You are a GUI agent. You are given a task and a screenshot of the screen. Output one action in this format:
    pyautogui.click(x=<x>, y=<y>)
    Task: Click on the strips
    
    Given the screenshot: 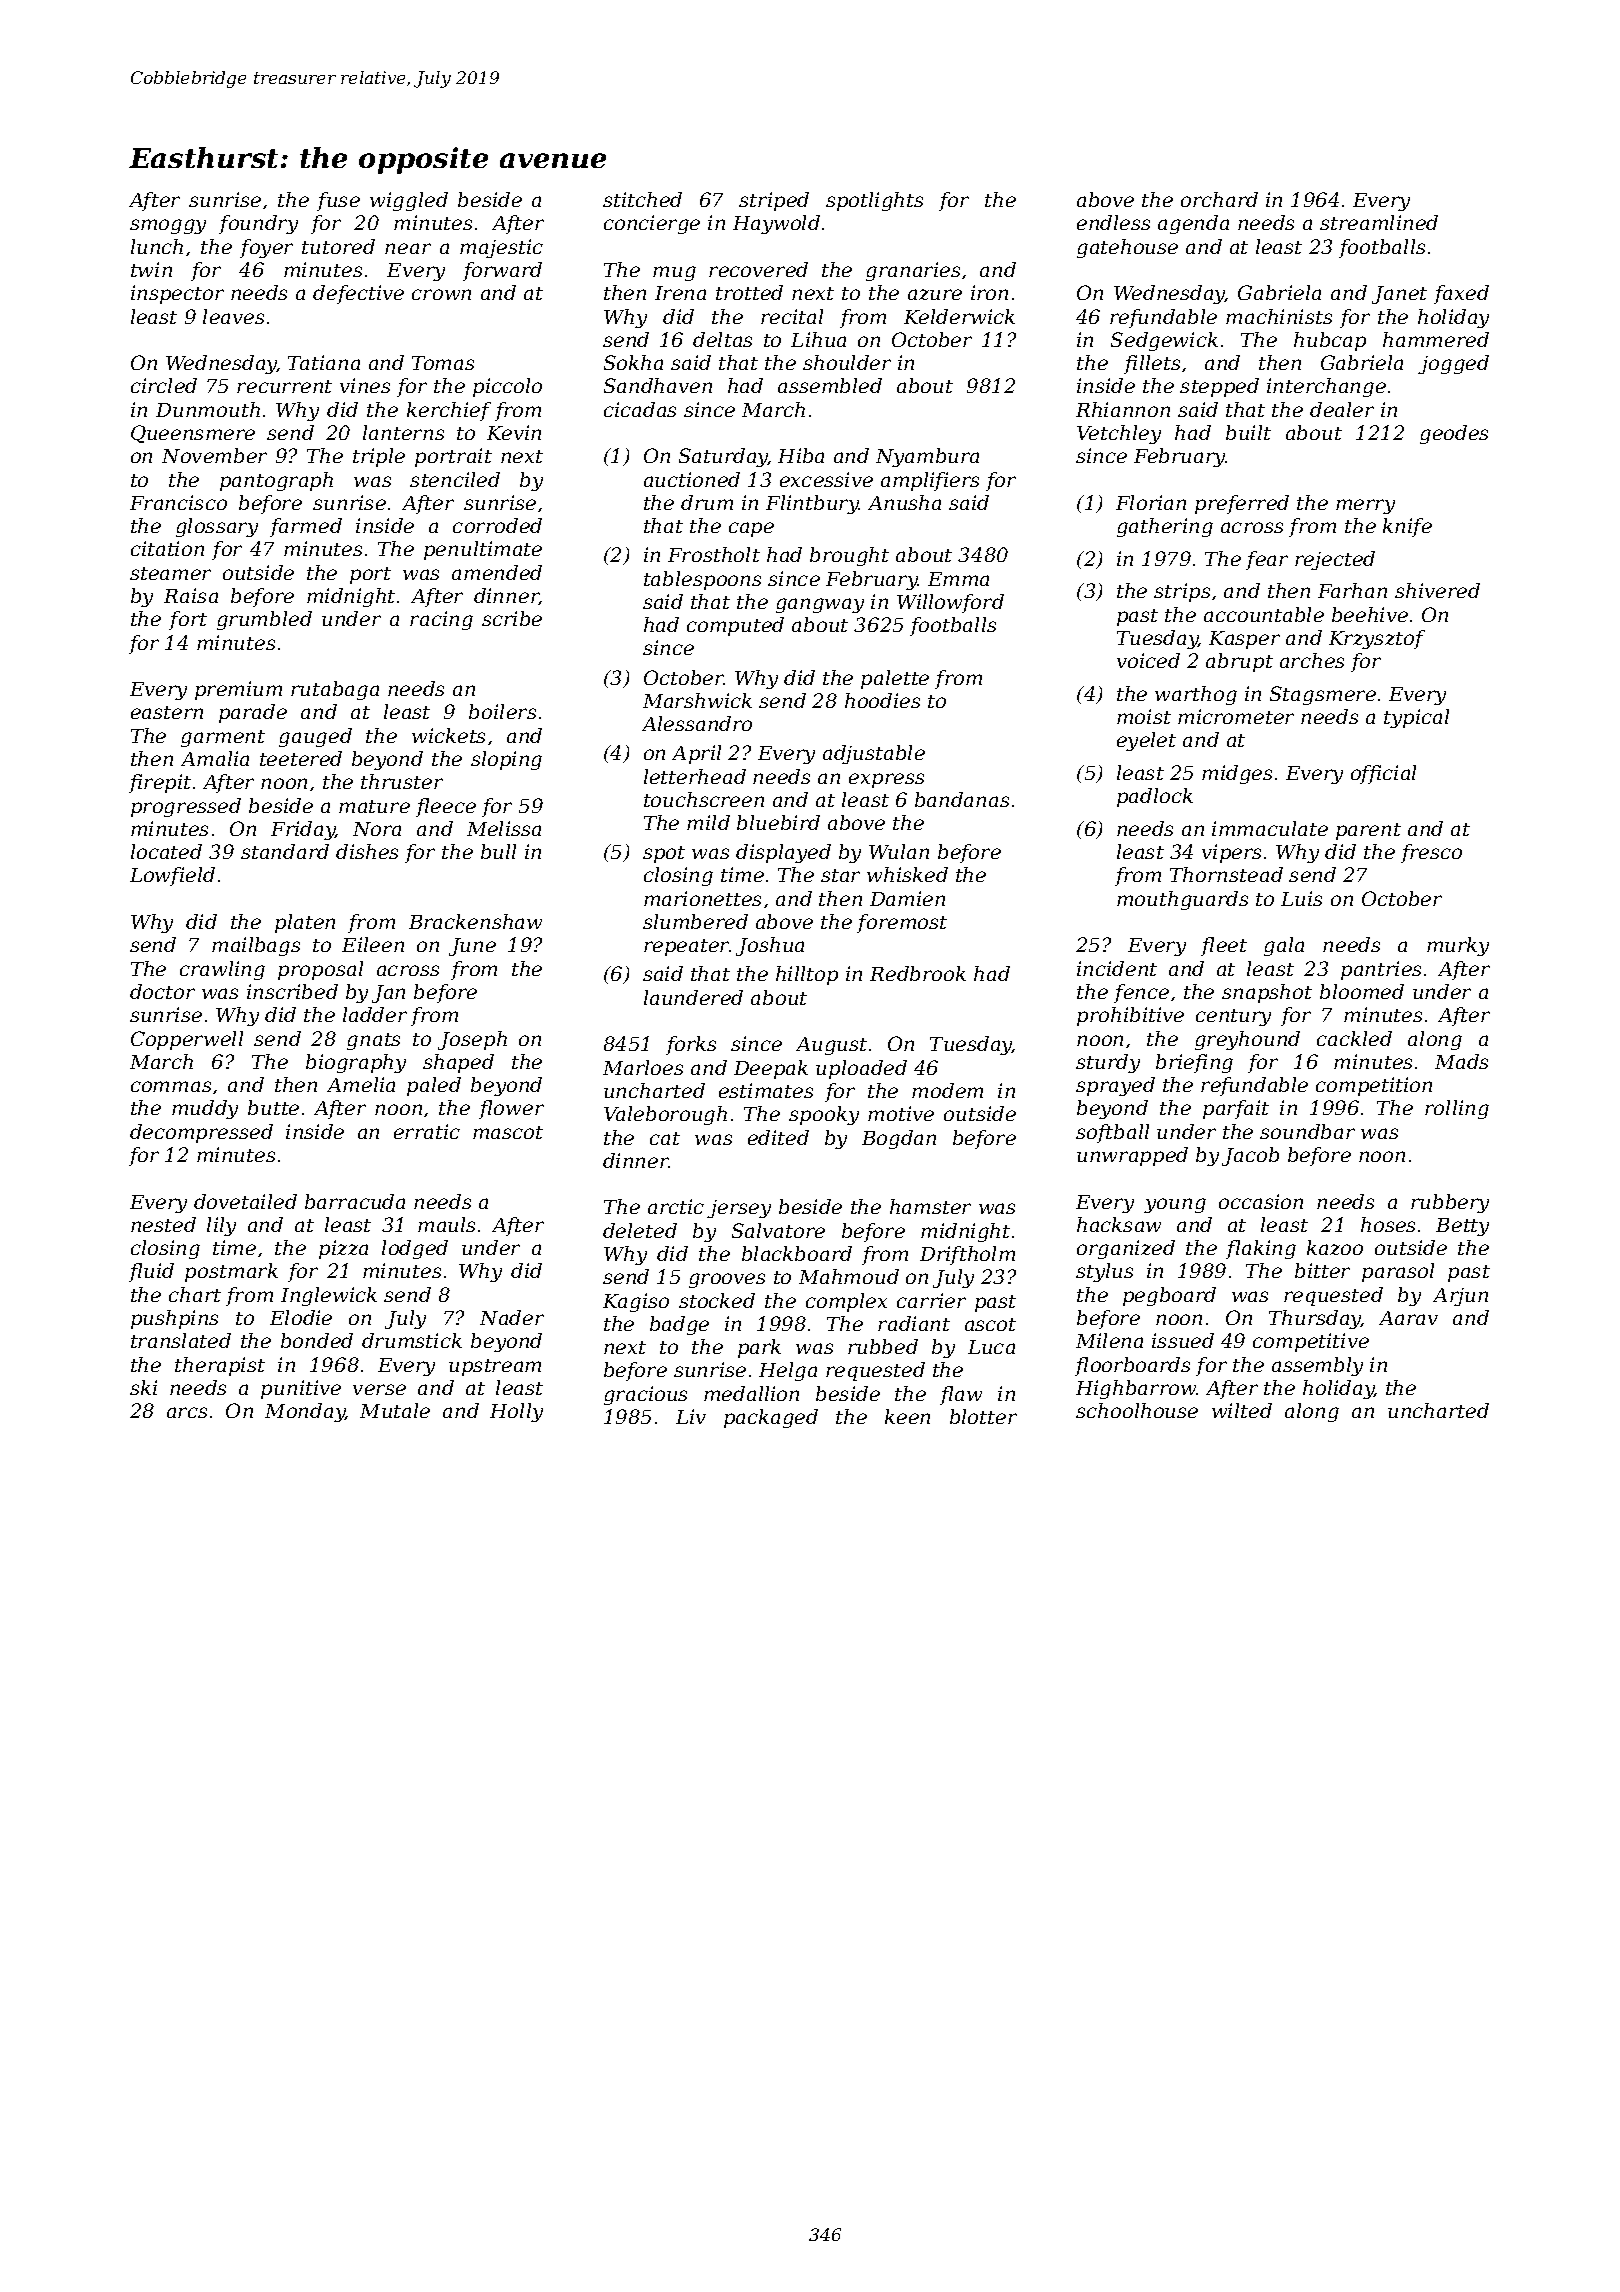 What is the action you would take?
    pyautogui.click(x=1182, y=592)
